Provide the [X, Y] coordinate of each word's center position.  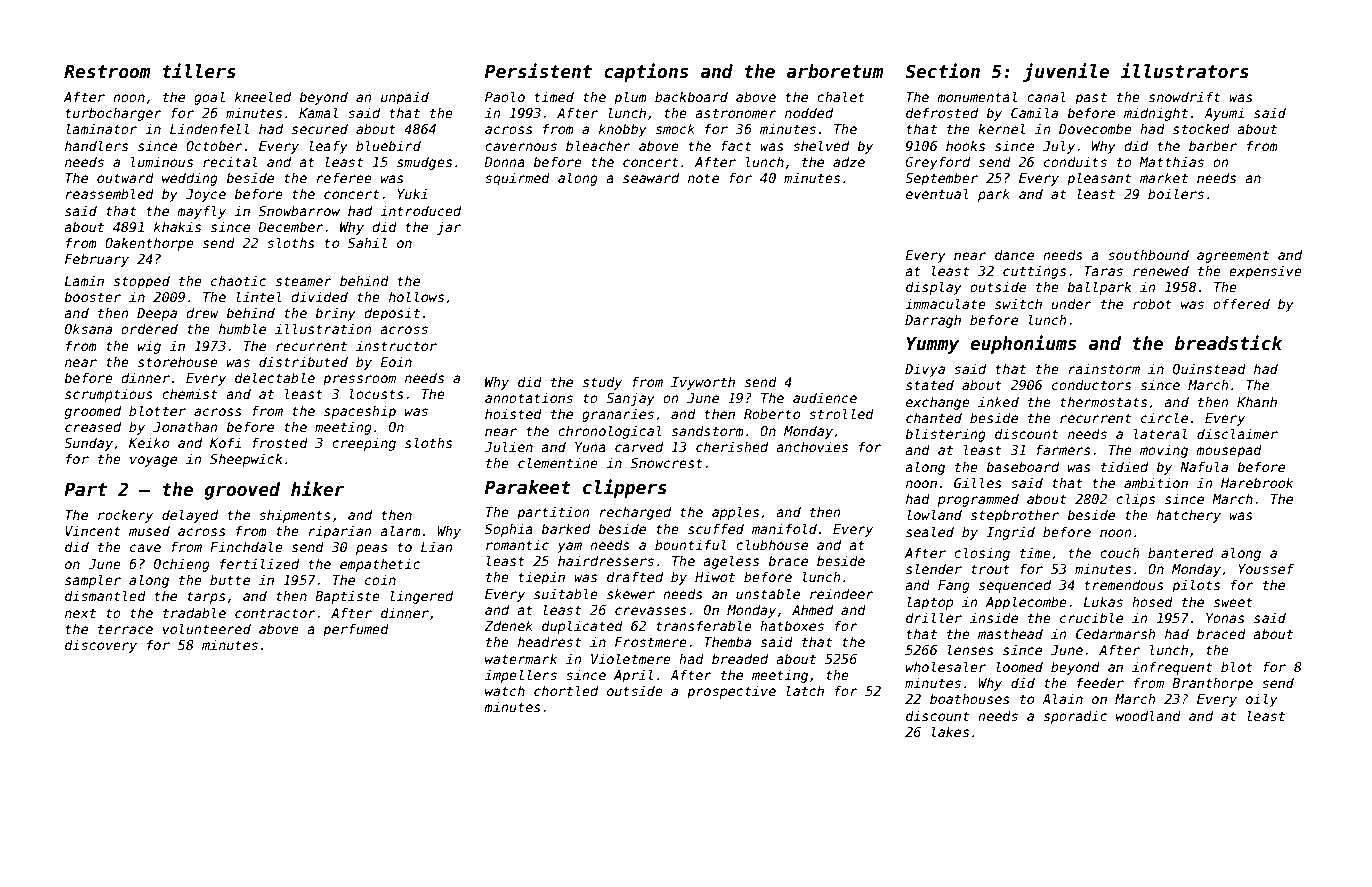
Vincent [92, 530]
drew [202, 312]
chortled [566, 690]
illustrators [1185, 71]
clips [1135, 500]
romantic [517, 544]
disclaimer [1237, 433]
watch [505, 690]
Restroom [107, 72]
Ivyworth [703, 383]
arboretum [834, 71]
